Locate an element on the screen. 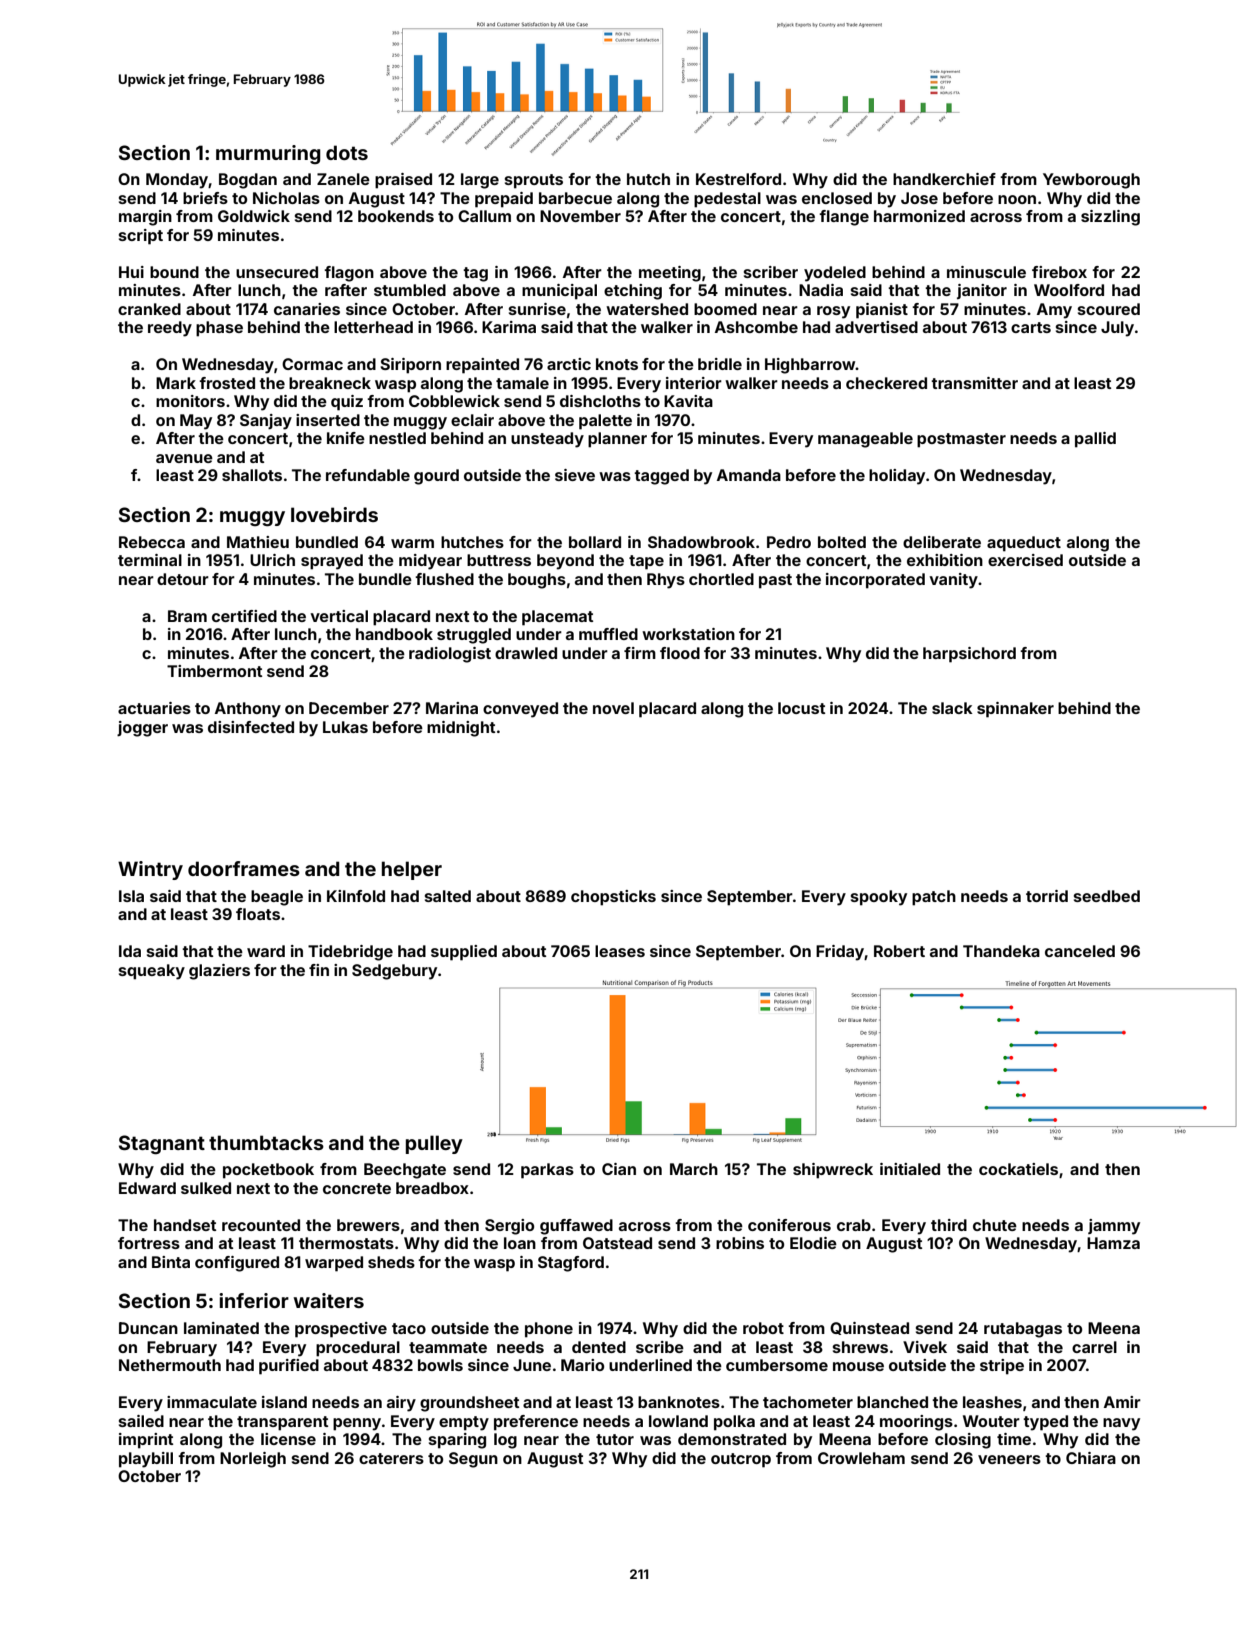  Norleigh is located at coordinates (253, 1460).
